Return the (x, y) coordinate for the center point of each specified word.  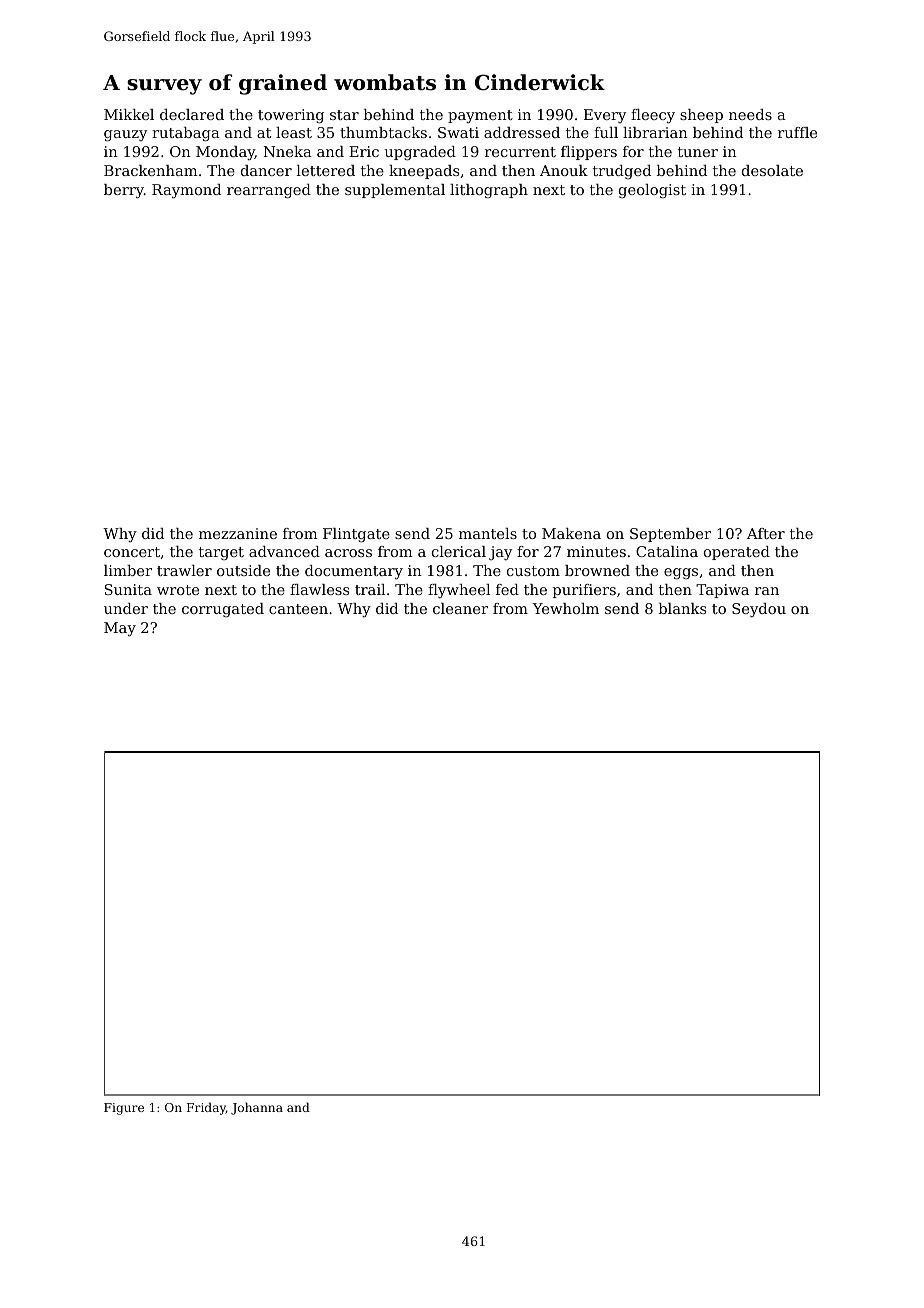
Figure (124, 1109)
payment (480, 116)
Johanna (257, 1108)
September (670, 535)
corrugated (223, 610)
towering (291, 116)
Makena (571, 533)
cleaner (460, 608)
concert (132, 552)
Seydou (759, 610)
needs (750, 114)
